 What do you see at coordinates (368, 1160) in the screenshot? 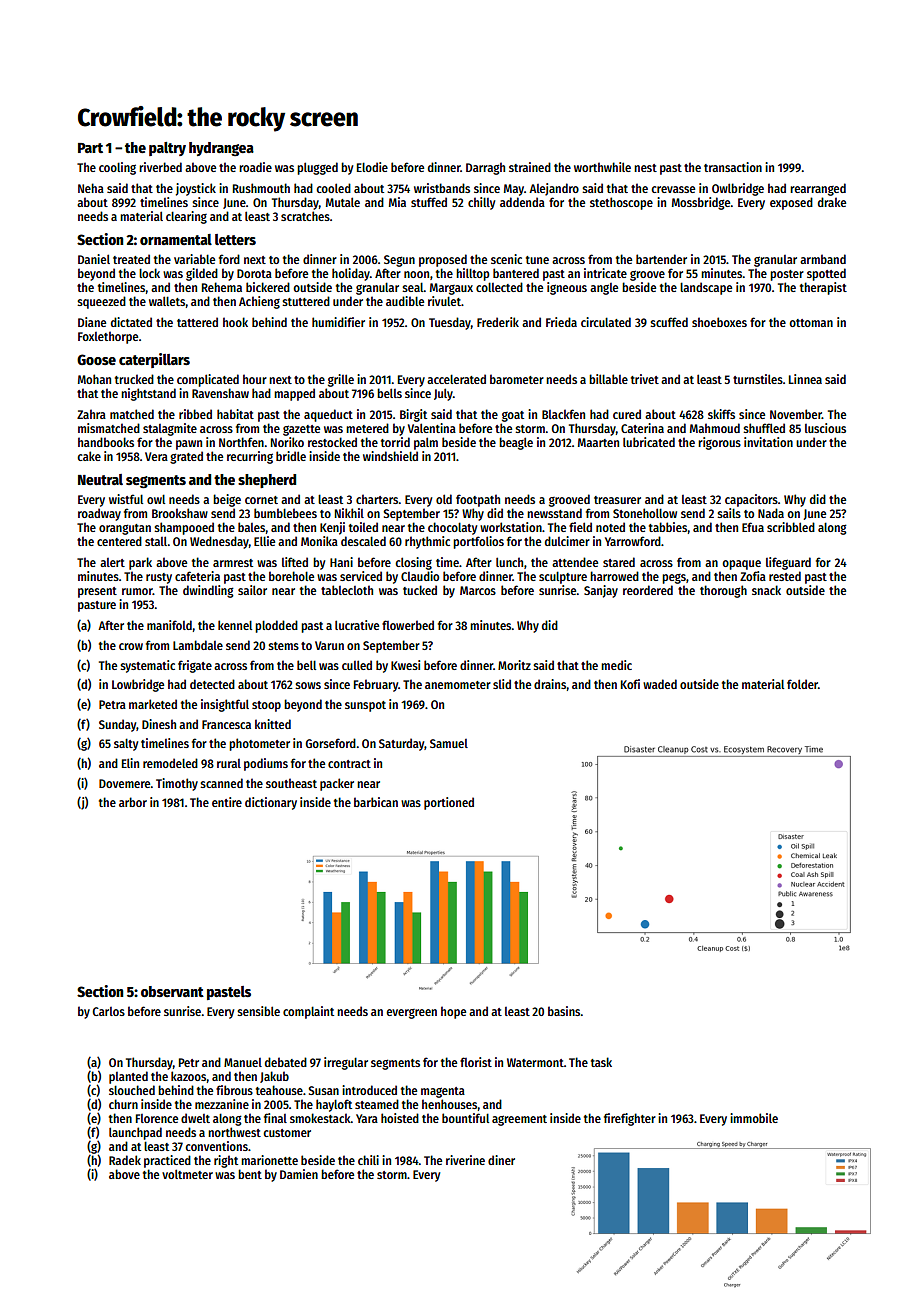
I see `chili` at bounding box center [368, 1160].
